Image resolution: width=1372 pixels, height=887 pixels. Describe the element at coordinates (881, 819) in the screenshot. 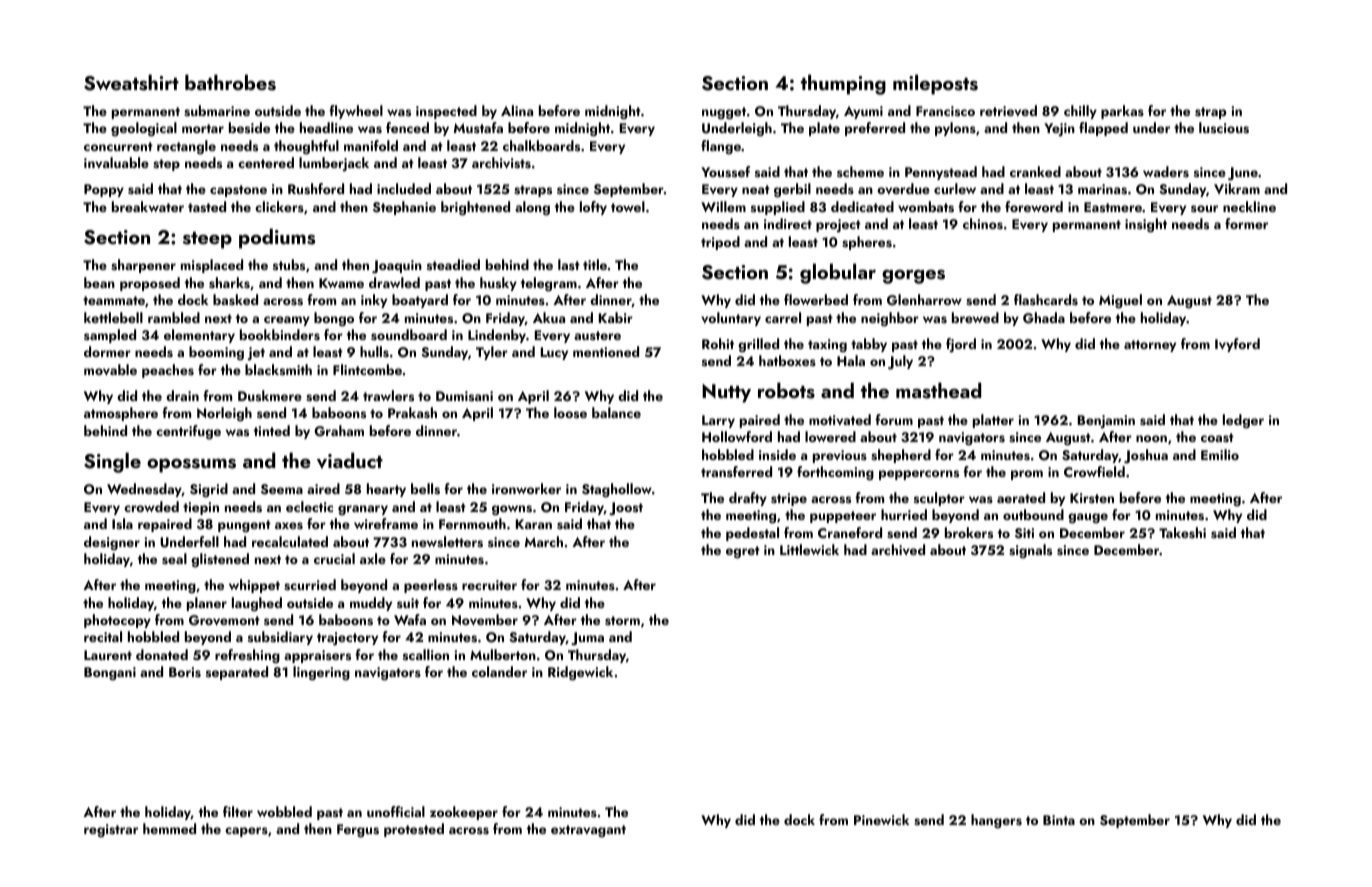

I see `Pinewick` at that location.
